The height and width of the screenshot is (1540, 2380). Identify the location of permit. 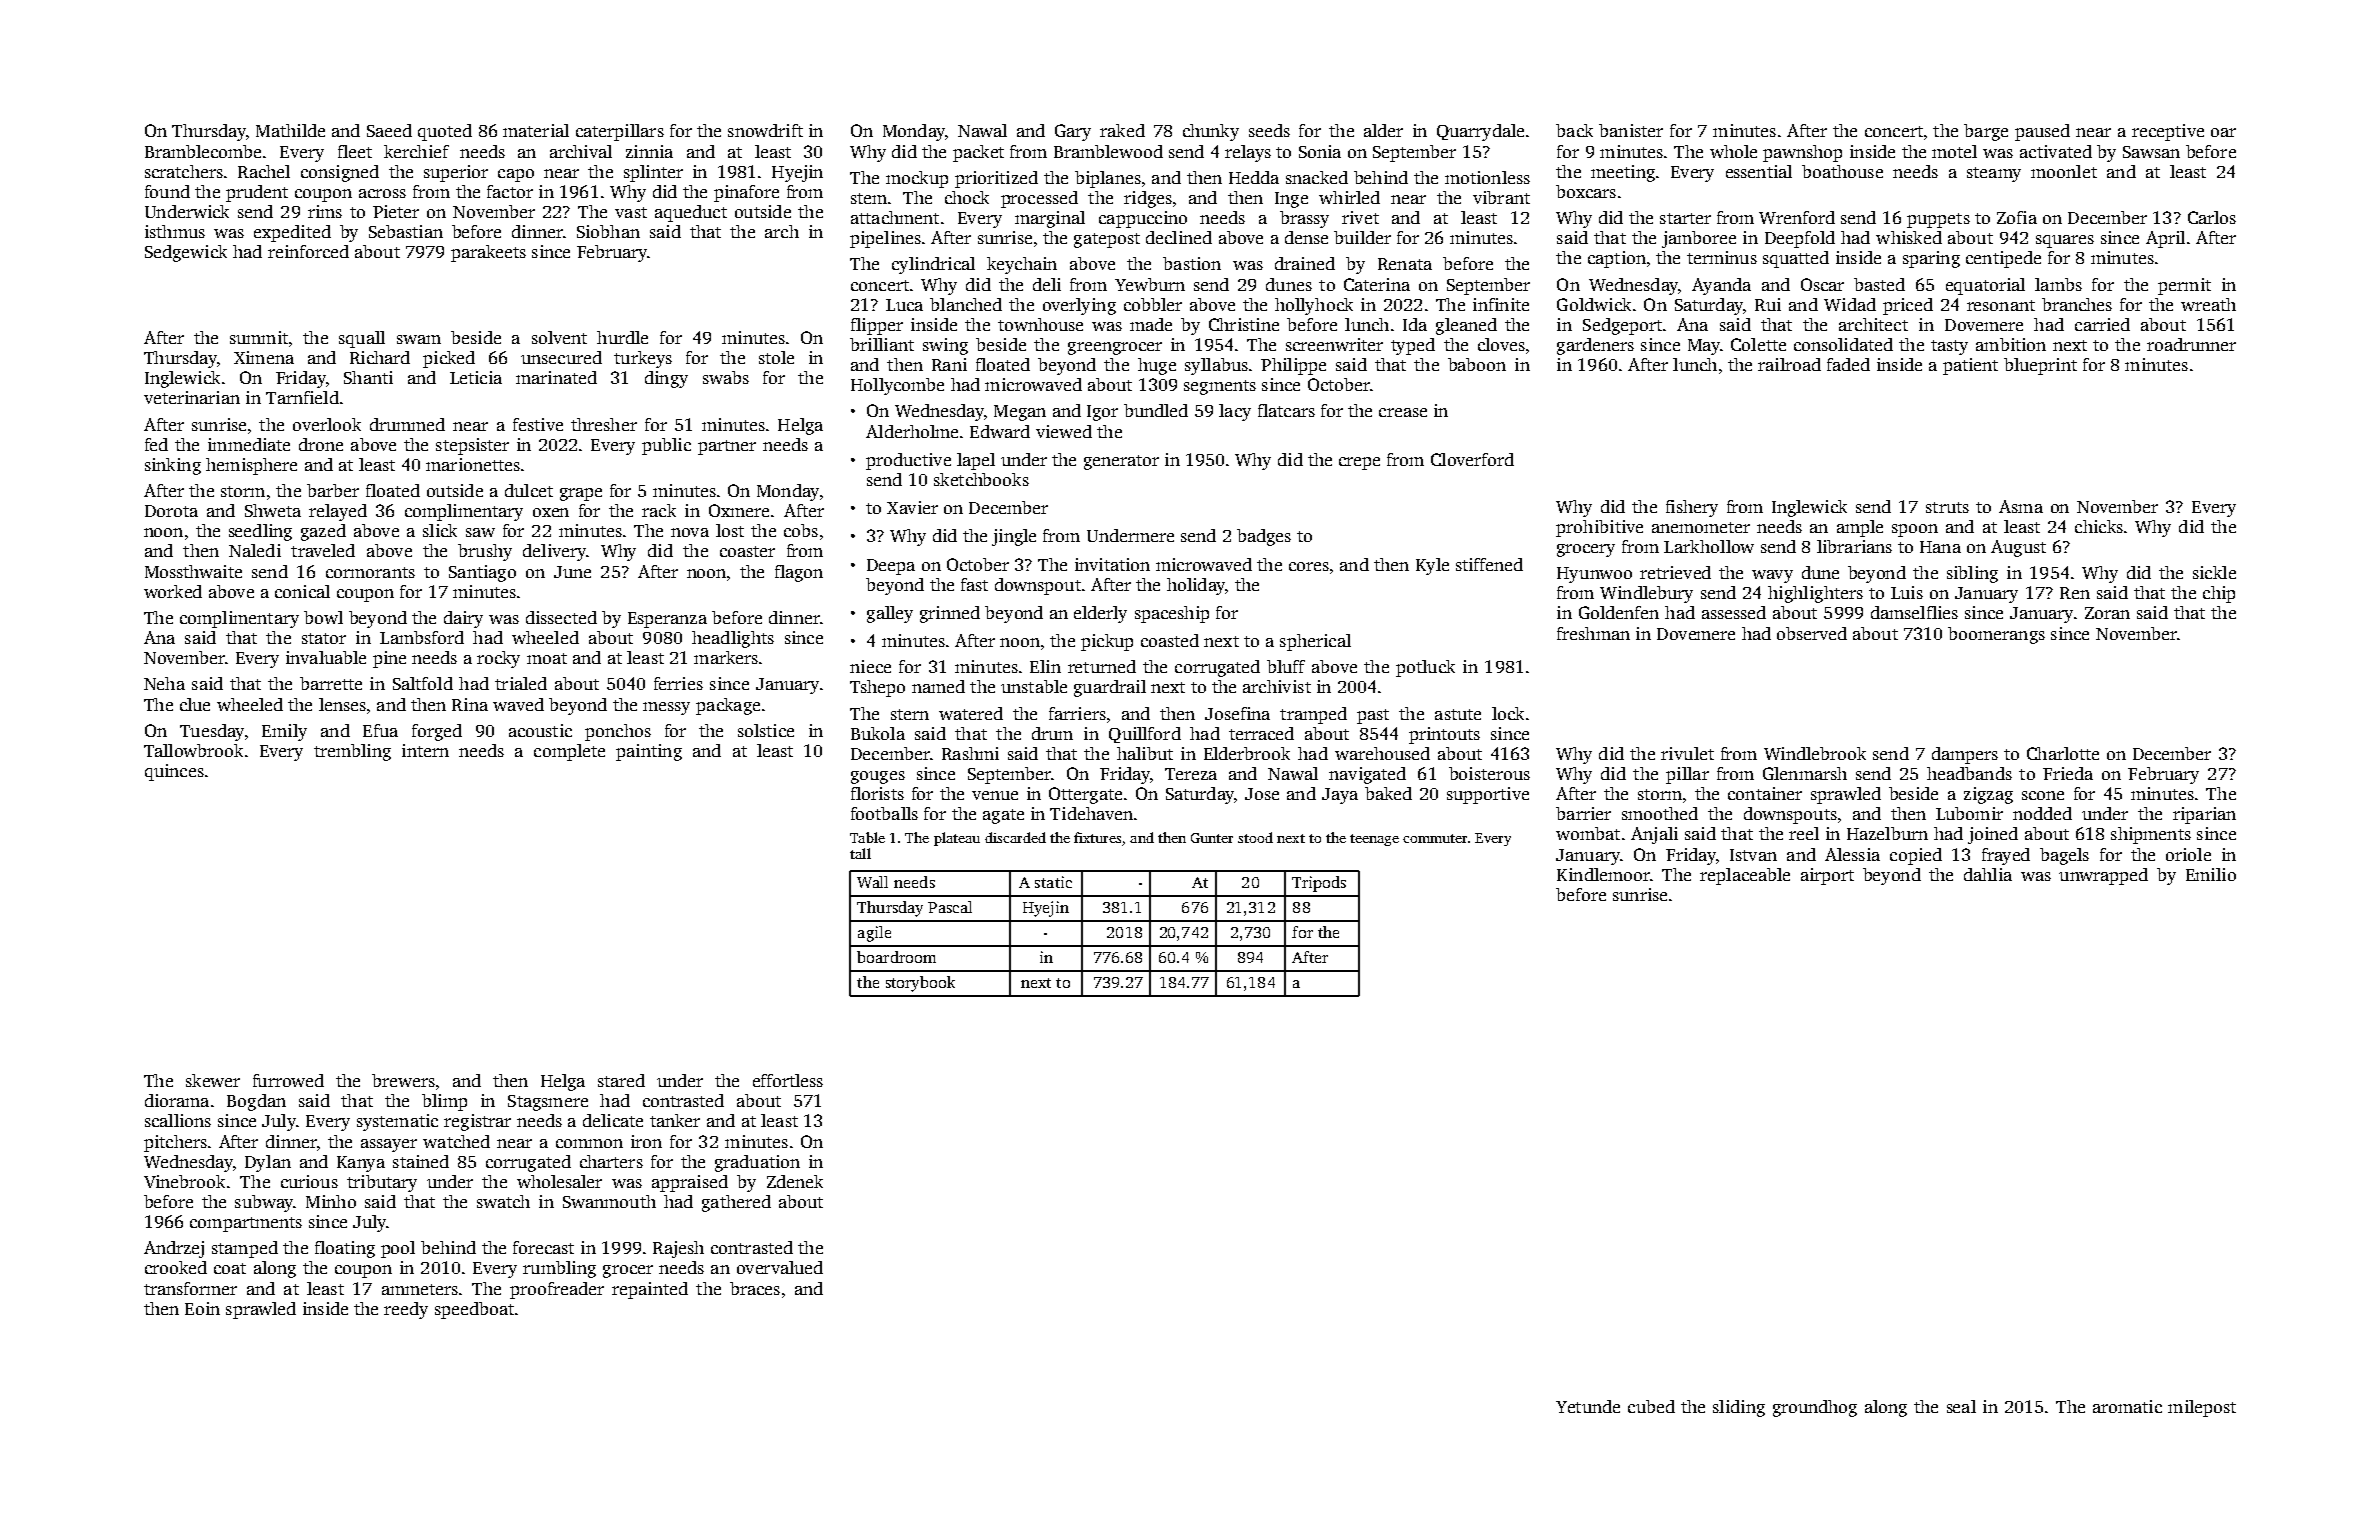
(2184, 286).
